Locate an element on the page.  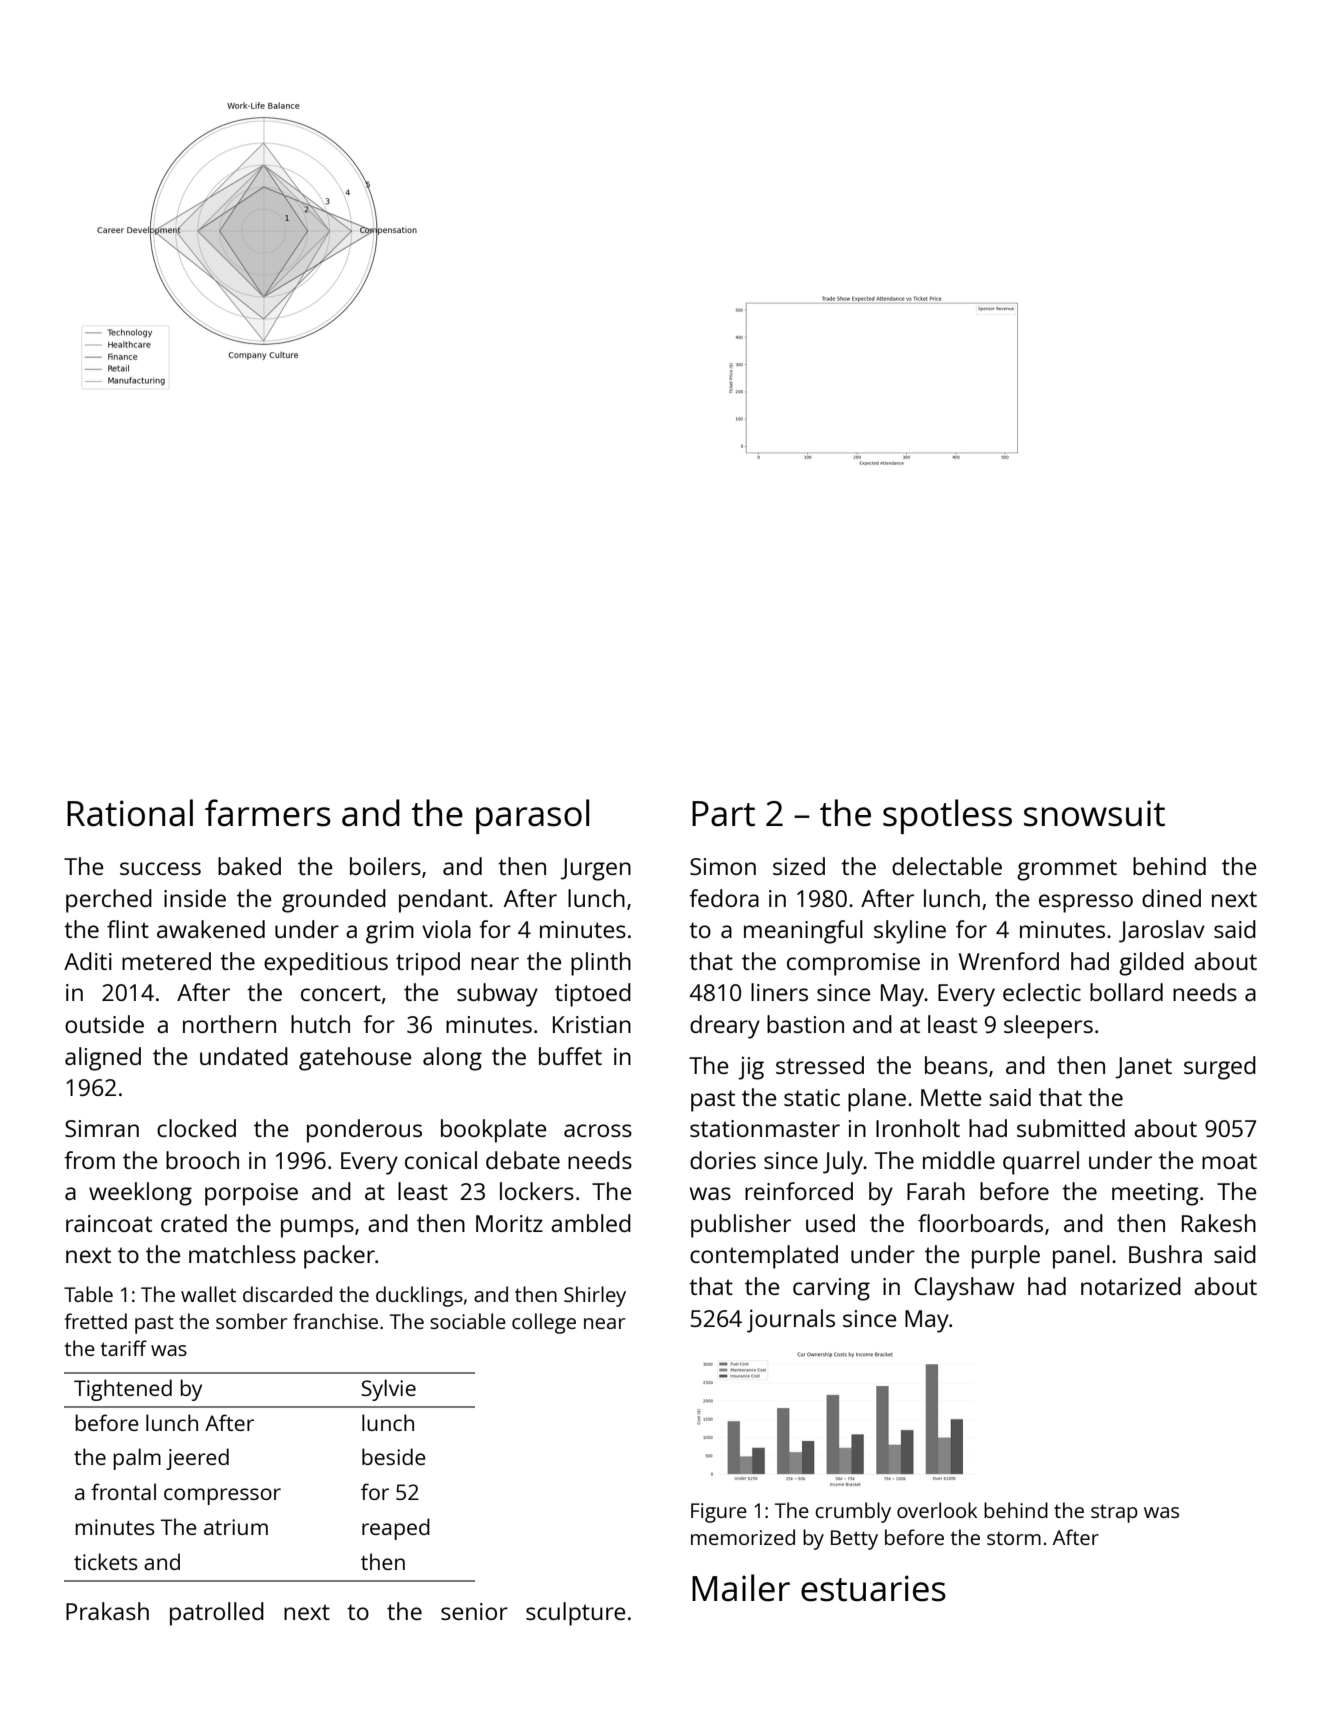
jeered is located at coordinates (197, 1459).
